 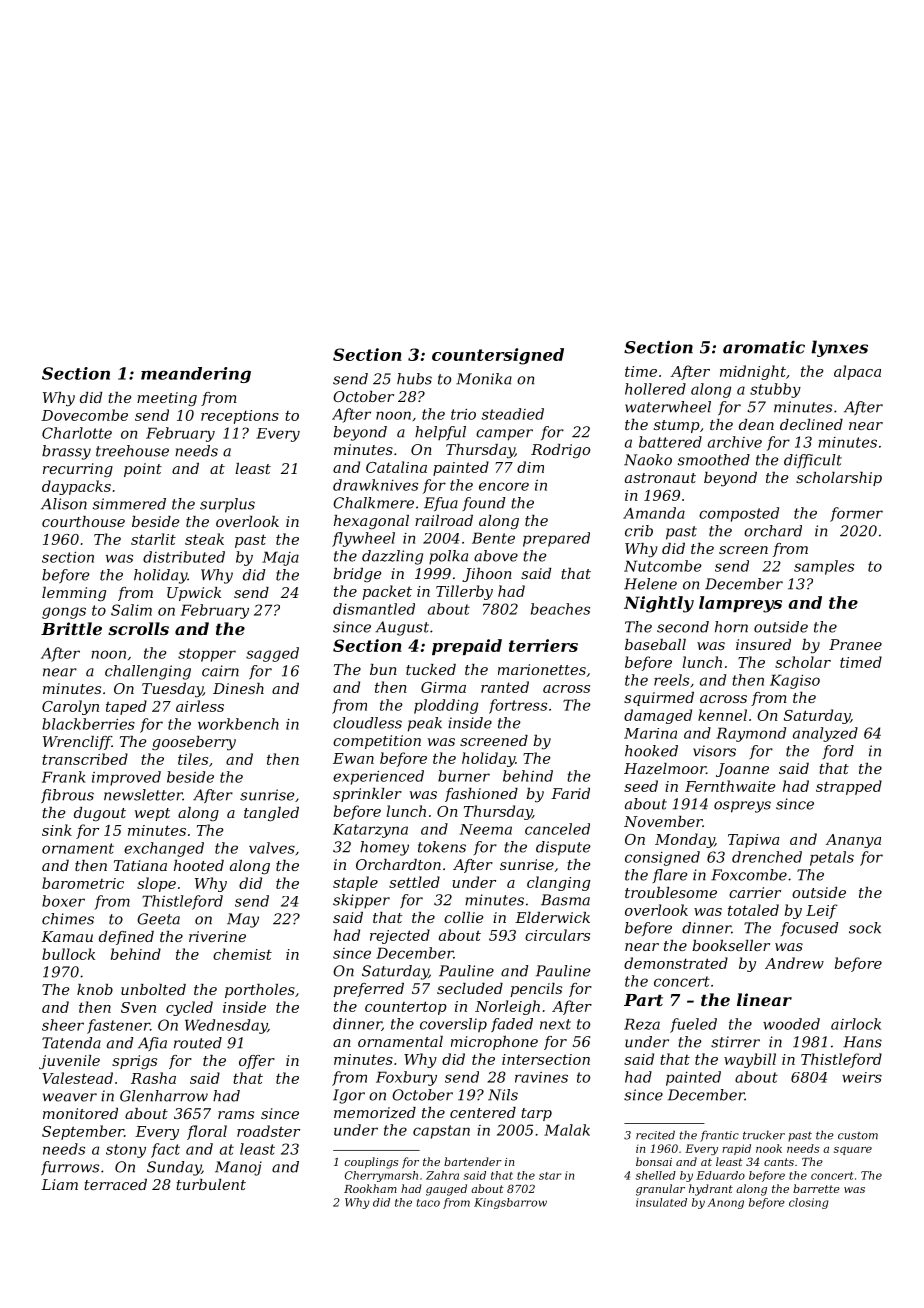 I want to click on skipper, so click(x=361, y=901).
